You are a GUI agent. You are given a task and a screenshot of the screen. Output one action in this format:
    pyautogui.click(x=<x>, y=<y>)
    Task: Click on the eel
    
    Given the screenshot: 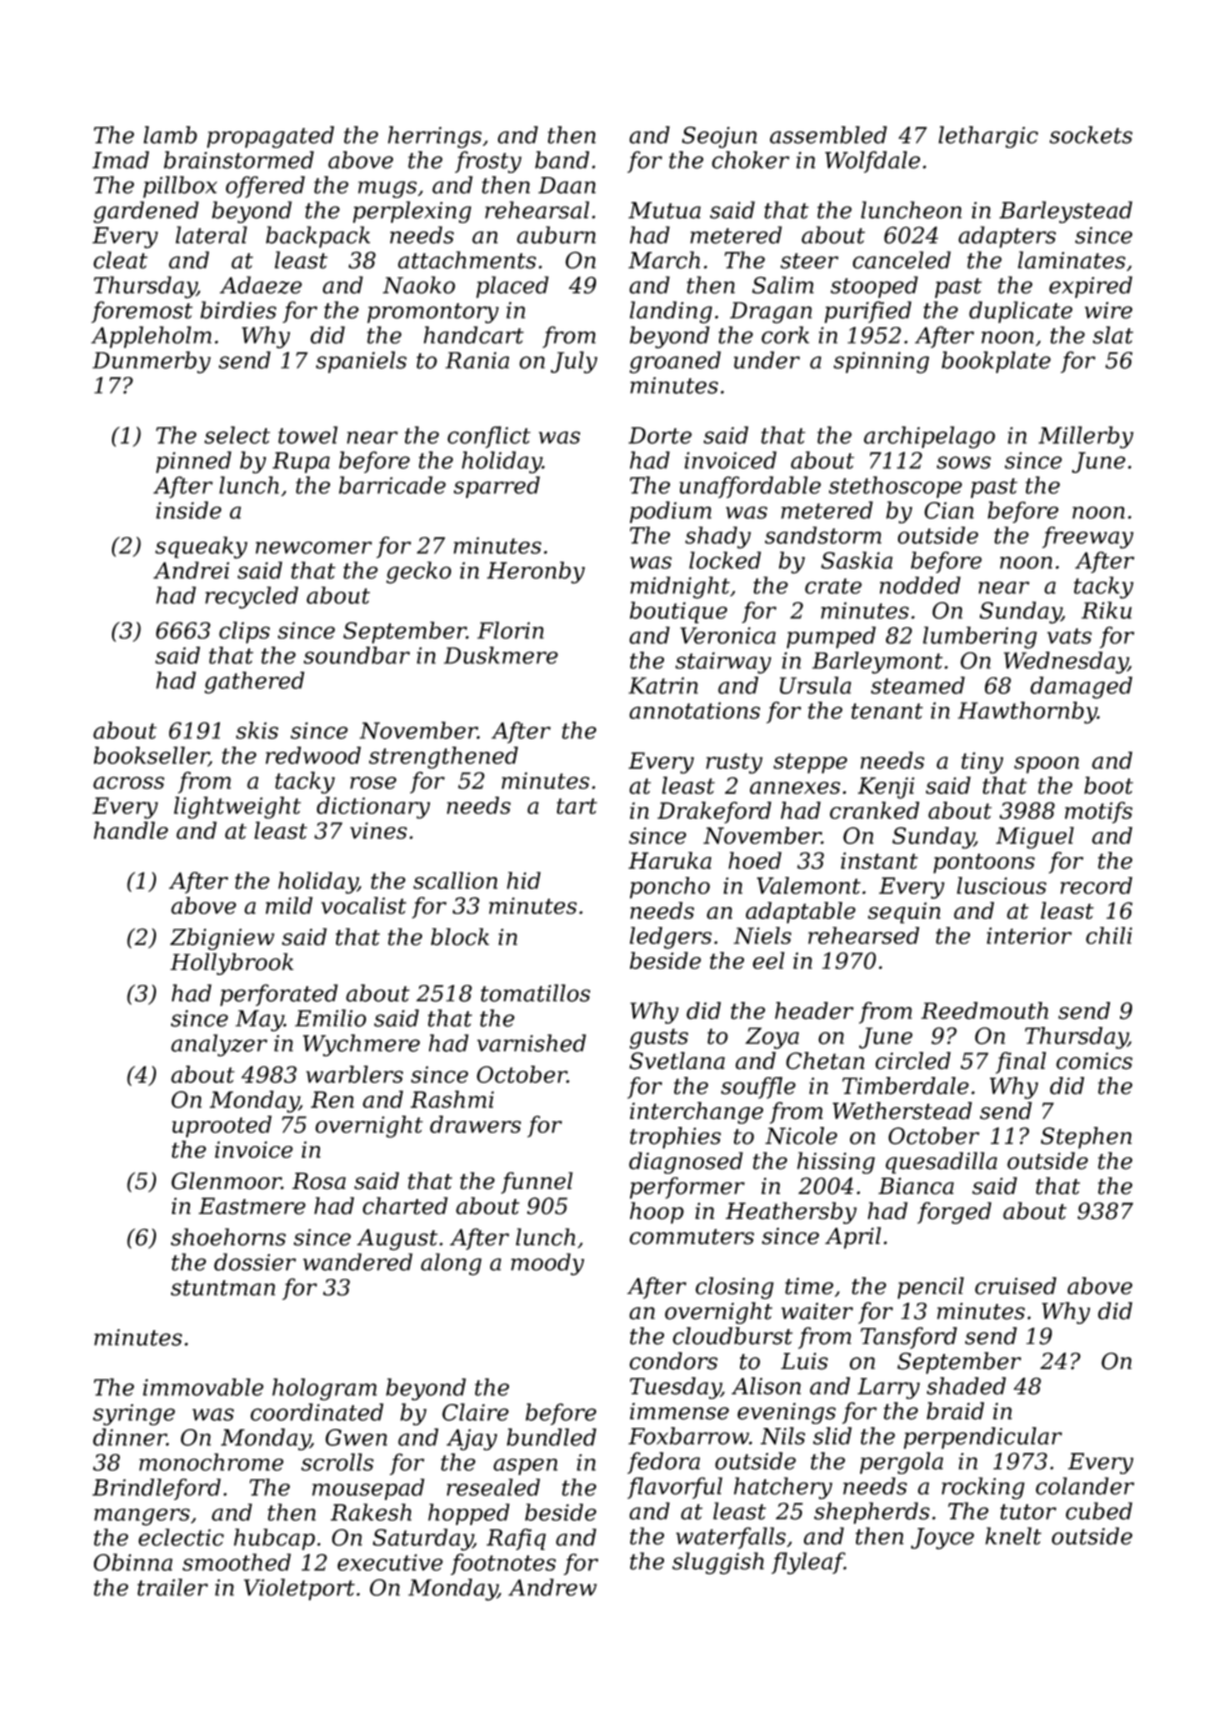 What is the action you would take?
    pyautogui.click(x=769, y=960)
